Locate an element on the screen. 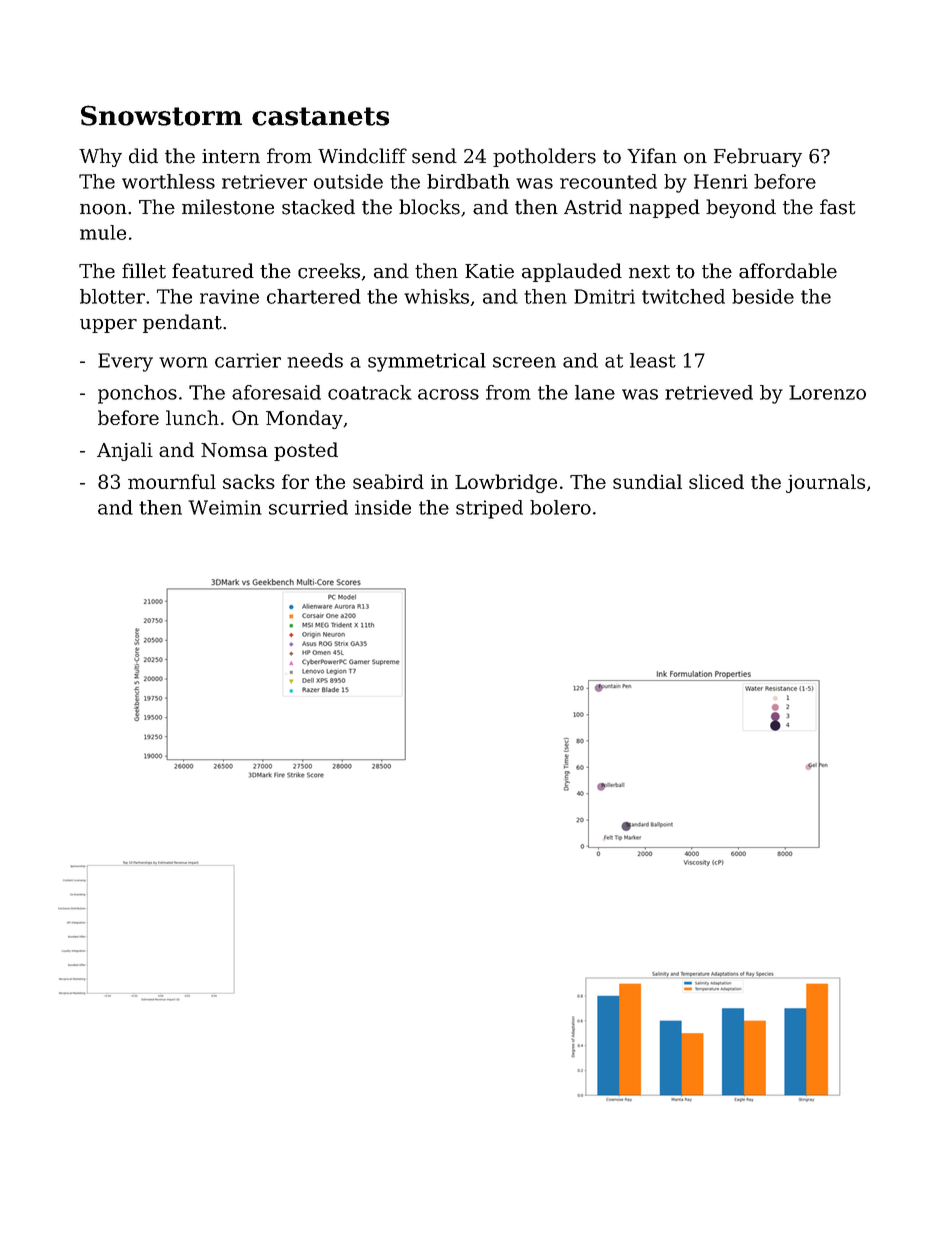 The height and width of the screenshot is (1233, 952). lane is located at coordinates (595, 392).
